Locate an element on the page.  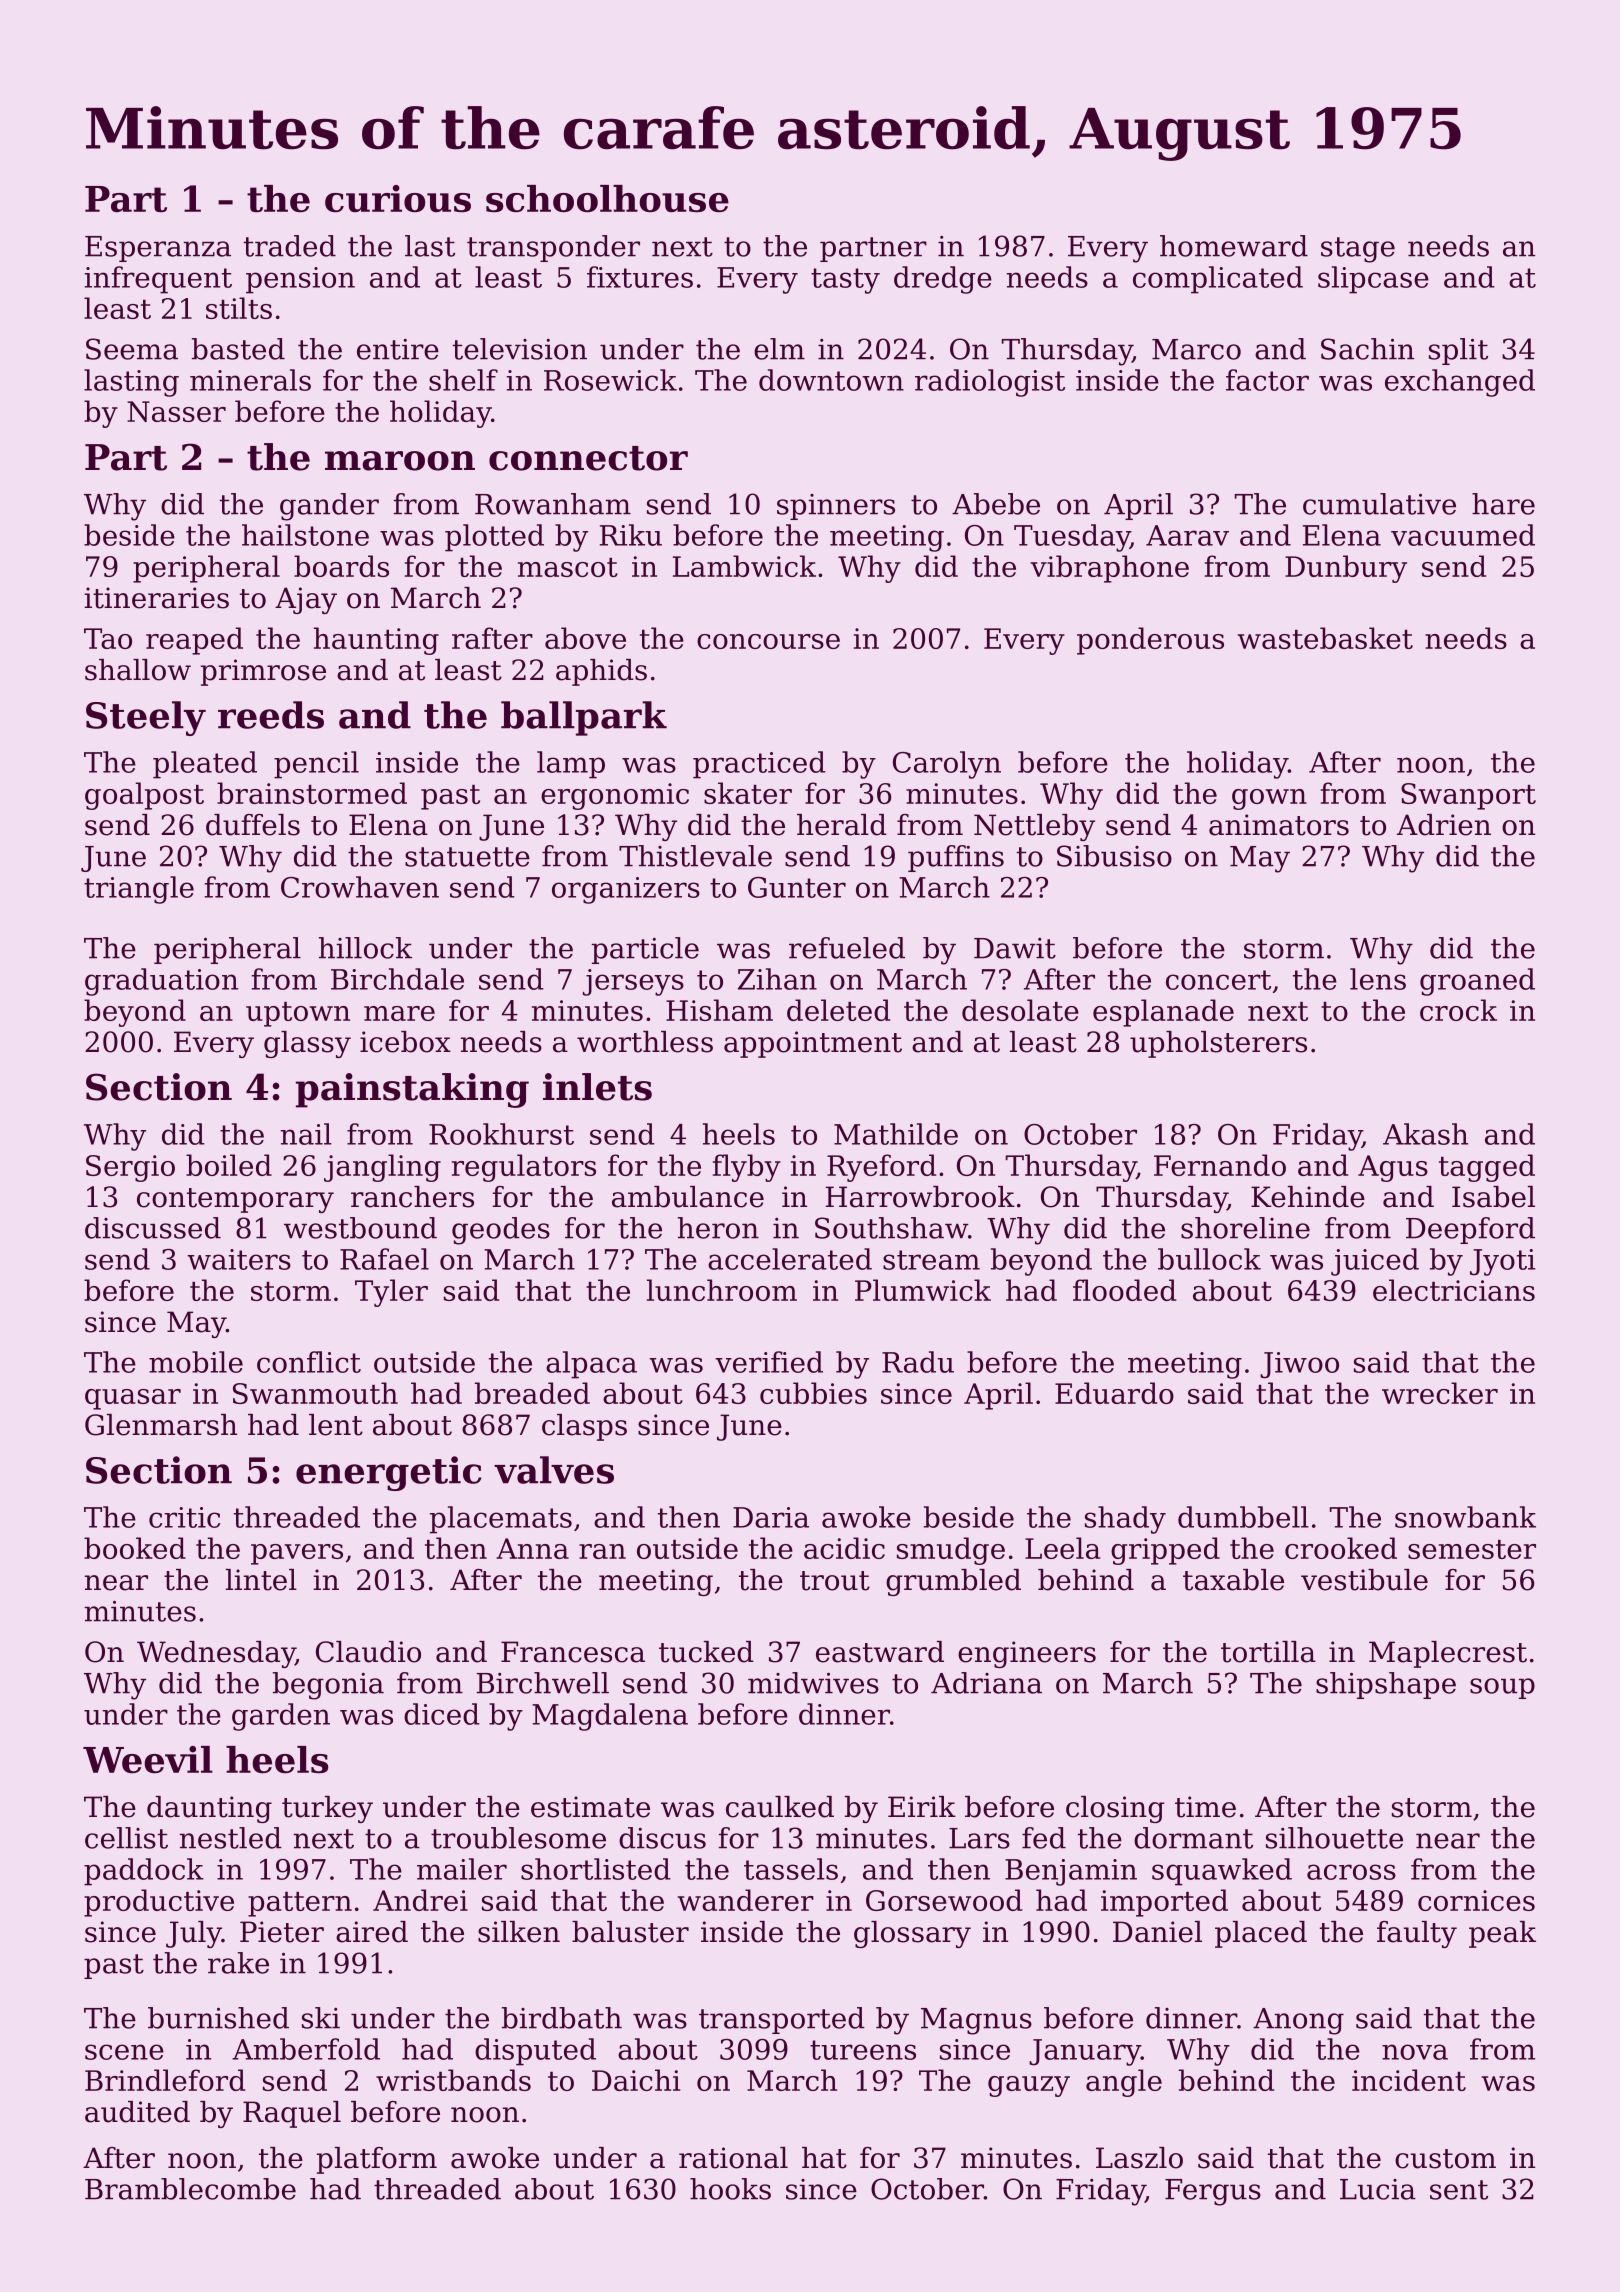
stage is located at coordinates (1358, 250).
